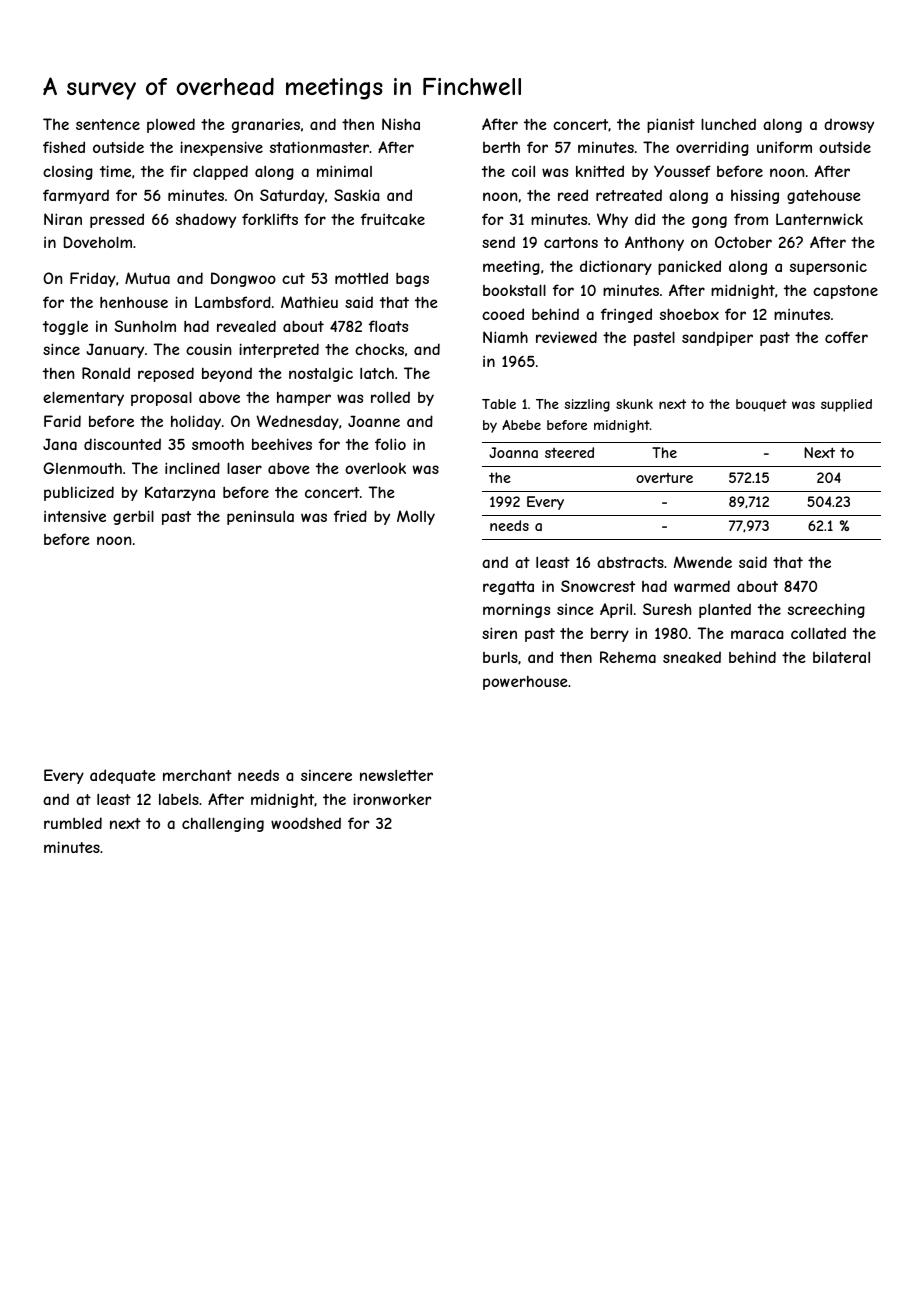 The width and height of the screenshot is (924, 1308). Describe the element at coordinates (393, 219) in the screenshot. I see `fruitcake` at that location.
